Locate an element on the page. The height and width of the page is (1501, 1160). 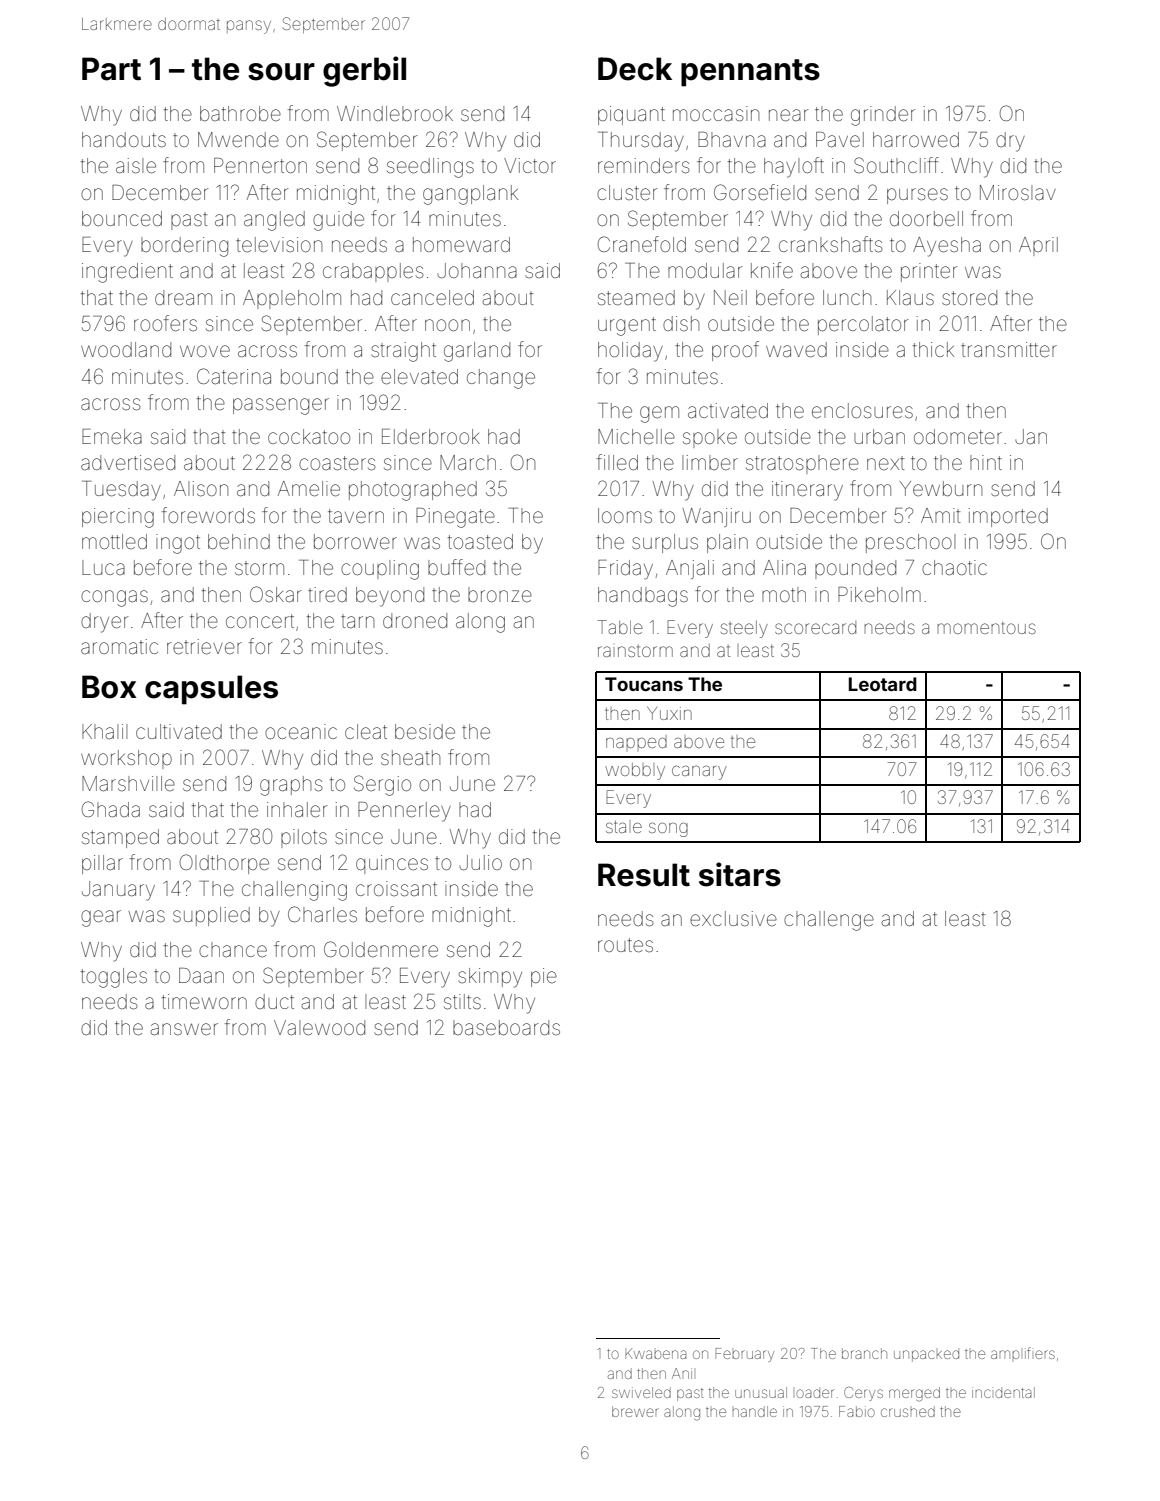
Part is located at coordinates (111, 69).
